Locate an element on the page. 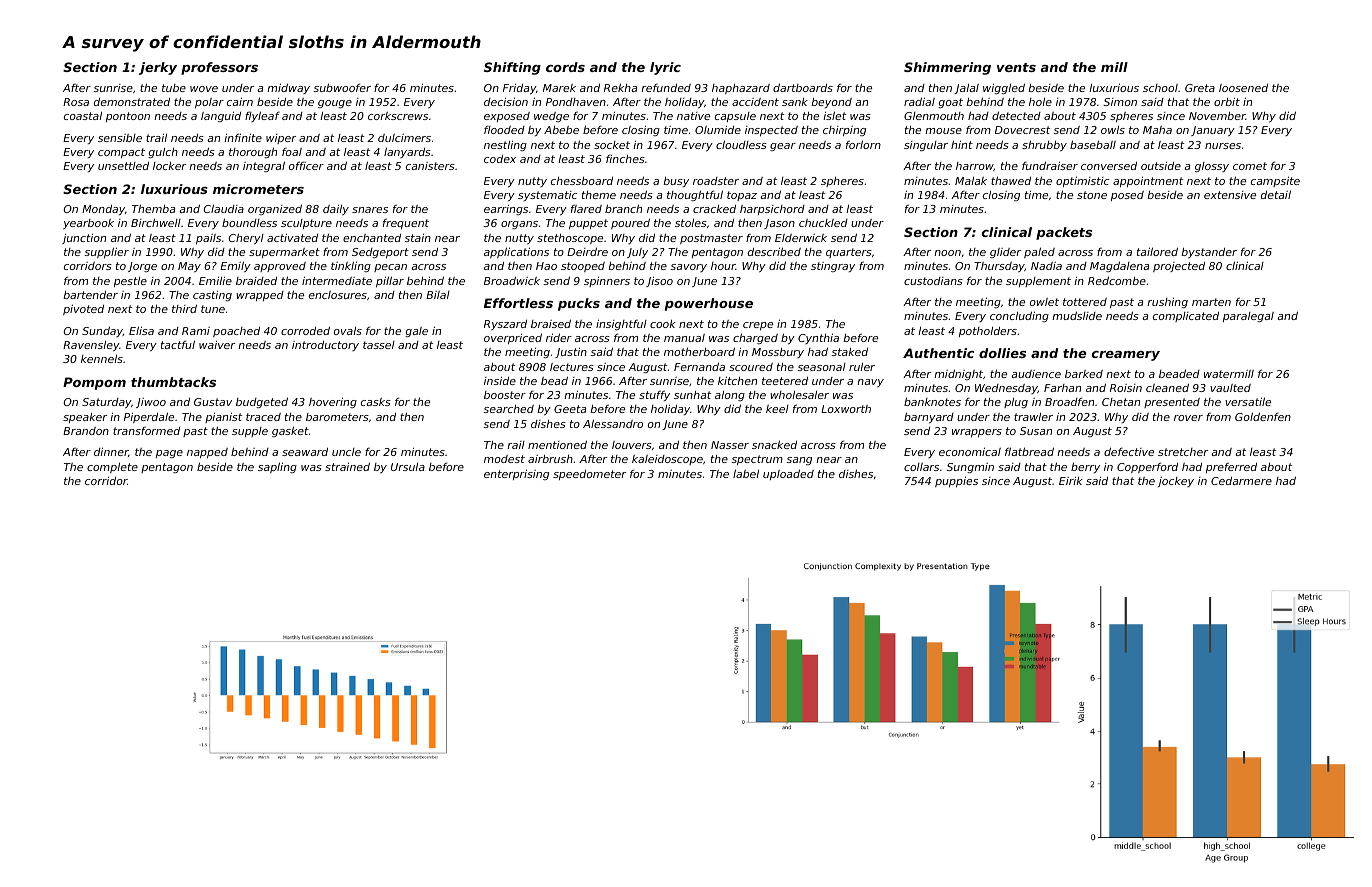 The height and width of the page is (887, 1372). campsite is located at coordinates (1275, 182).
